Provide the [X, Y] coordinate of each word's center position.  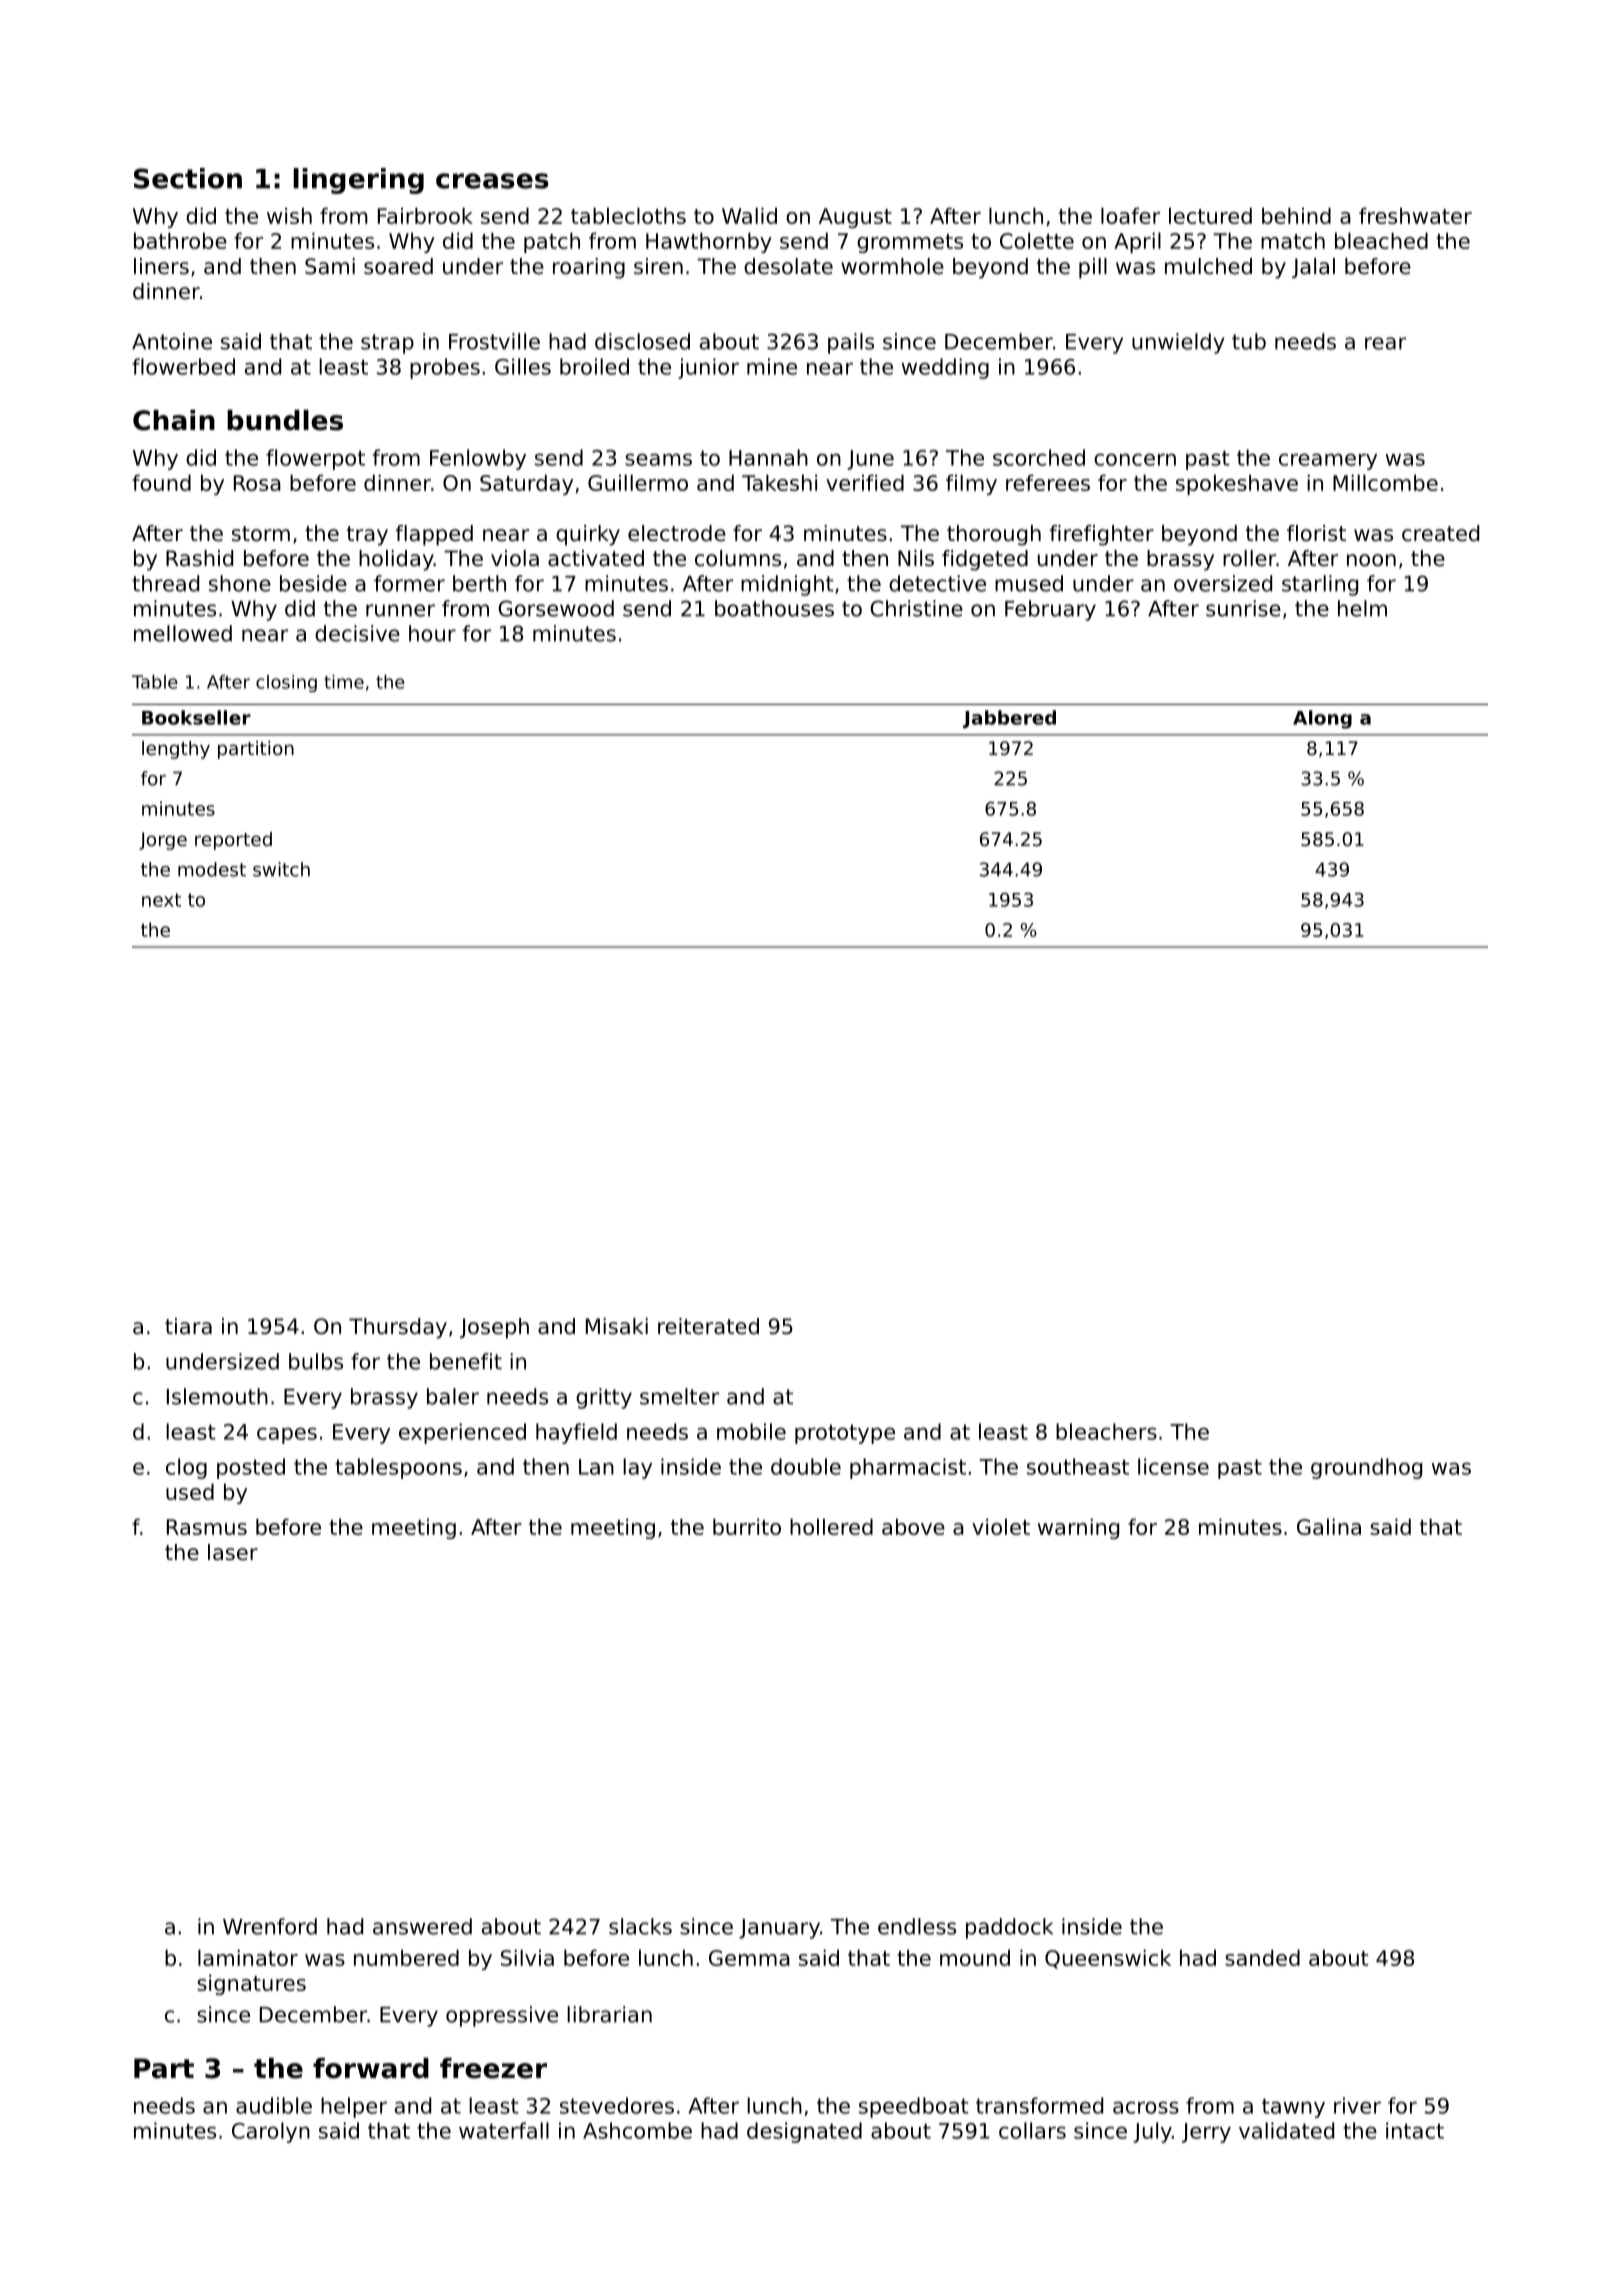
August [855, 218]
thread [165, 583]
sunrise [1243, 608]
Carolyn [271, 2132]
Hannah [768, 457]
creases [492, 181]
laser [233, 1552]
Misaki [617, 1326]
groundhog [1366, 1468]
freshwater [1415, 215]
